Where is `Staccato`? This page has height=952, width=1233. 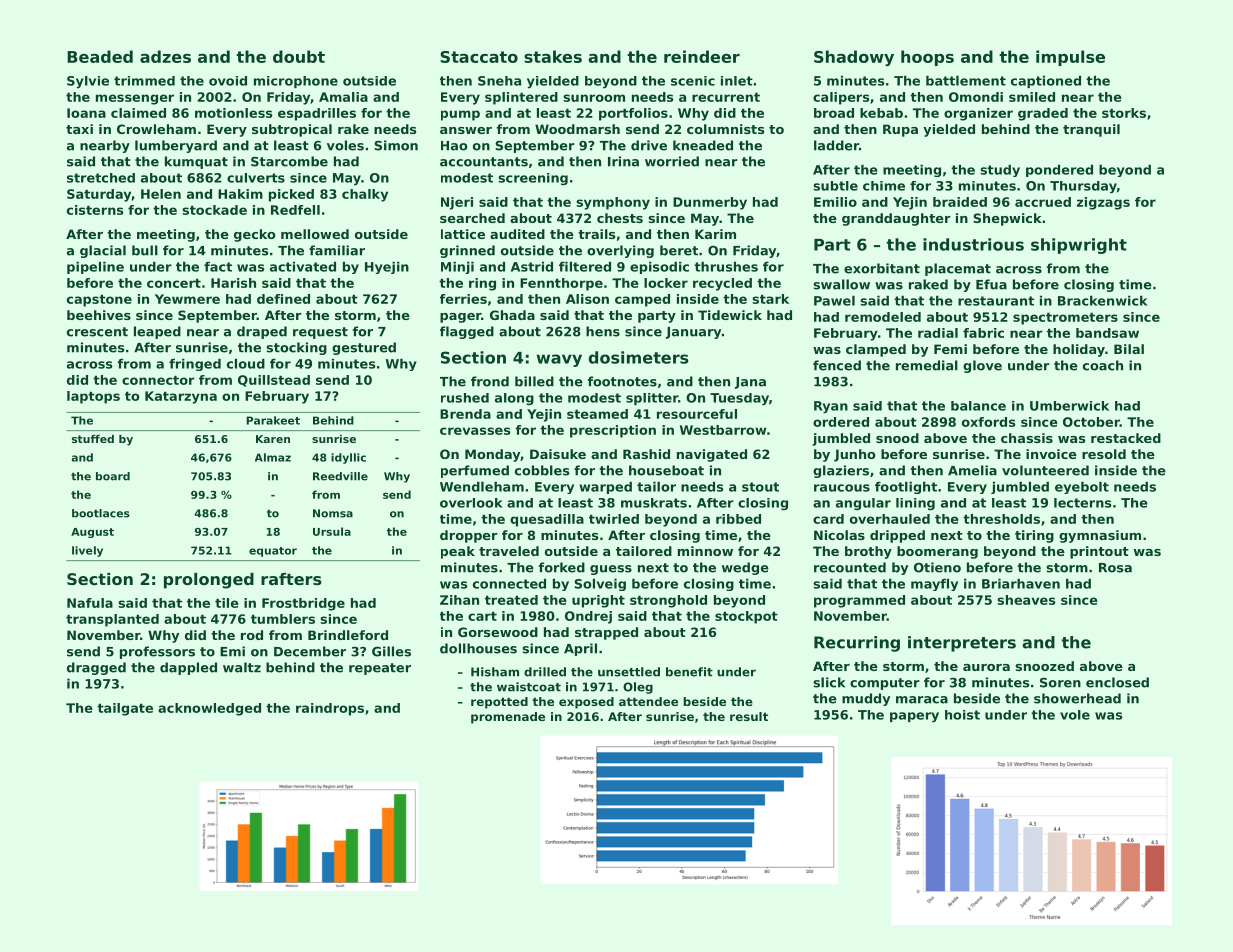
Staccato is located at coordinates (479, 57).
